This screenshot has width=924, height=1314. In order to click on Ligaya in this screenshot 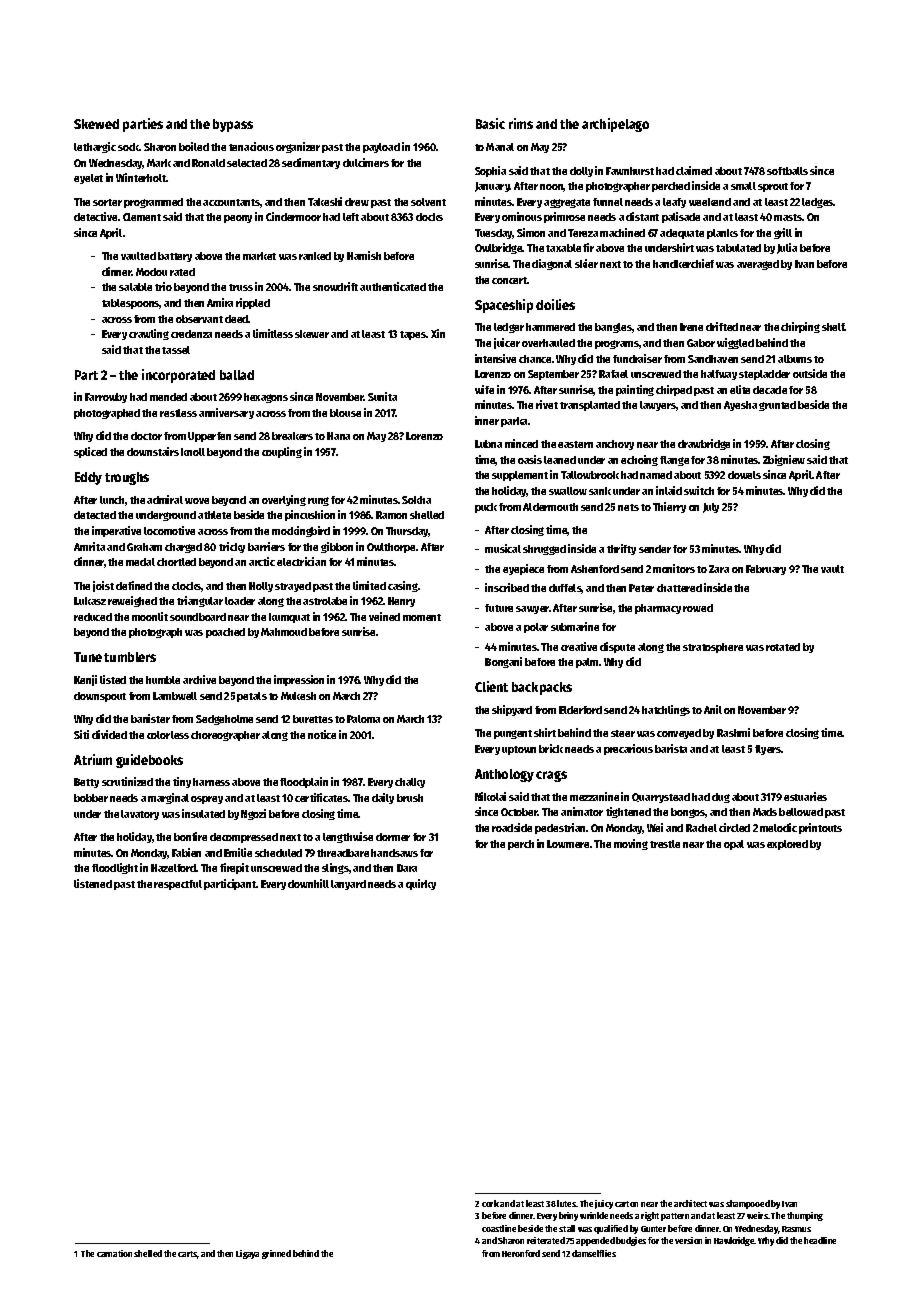, I will do `click(247, 1254)`.
